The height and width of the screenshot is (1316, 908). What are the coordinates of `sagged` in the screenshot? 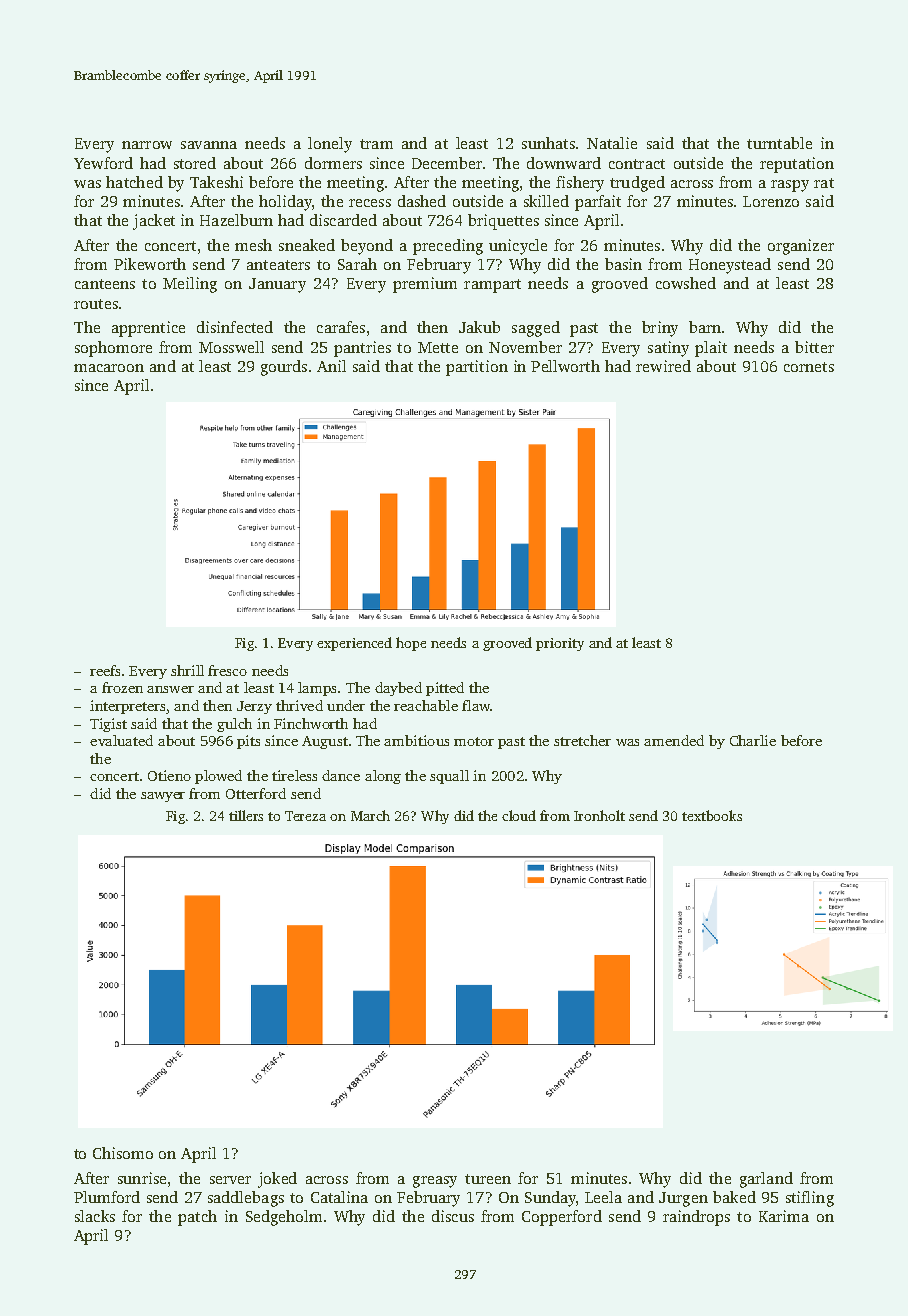 It's located at (536, 329).
